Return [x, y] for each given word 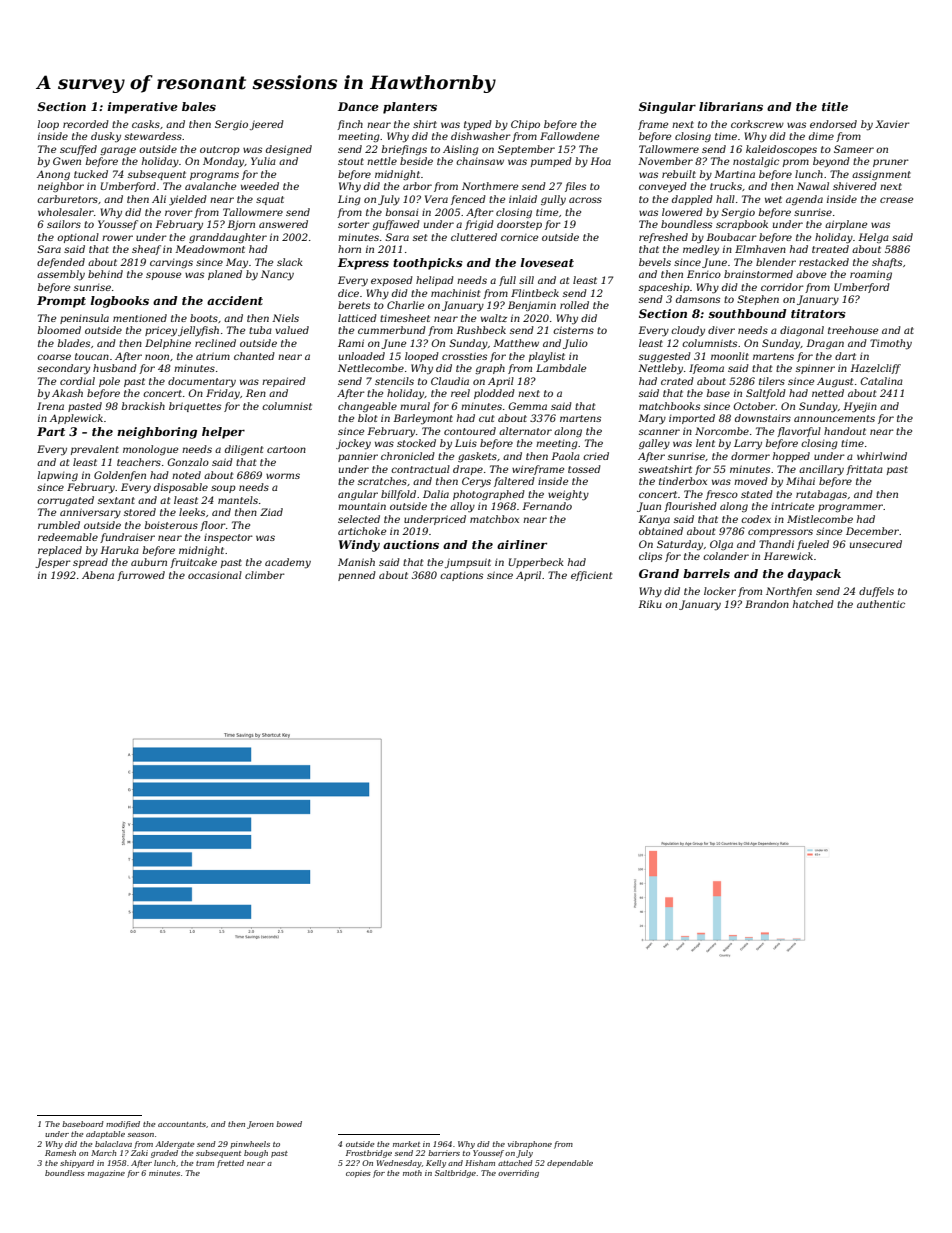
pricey [161, 331]
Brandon [767, 604]
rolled [574, 305]
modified [123, 1125]
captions [461, 576]
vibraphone [530, 1145]
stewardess [153, 136]
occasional [215, 575]
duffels [876, 592]
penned [357, 576]
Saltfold [766, 394]
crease [896, 200]
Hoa [600, 161]
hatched [813, 604]
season [141, 1135]
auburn [149, 562]
